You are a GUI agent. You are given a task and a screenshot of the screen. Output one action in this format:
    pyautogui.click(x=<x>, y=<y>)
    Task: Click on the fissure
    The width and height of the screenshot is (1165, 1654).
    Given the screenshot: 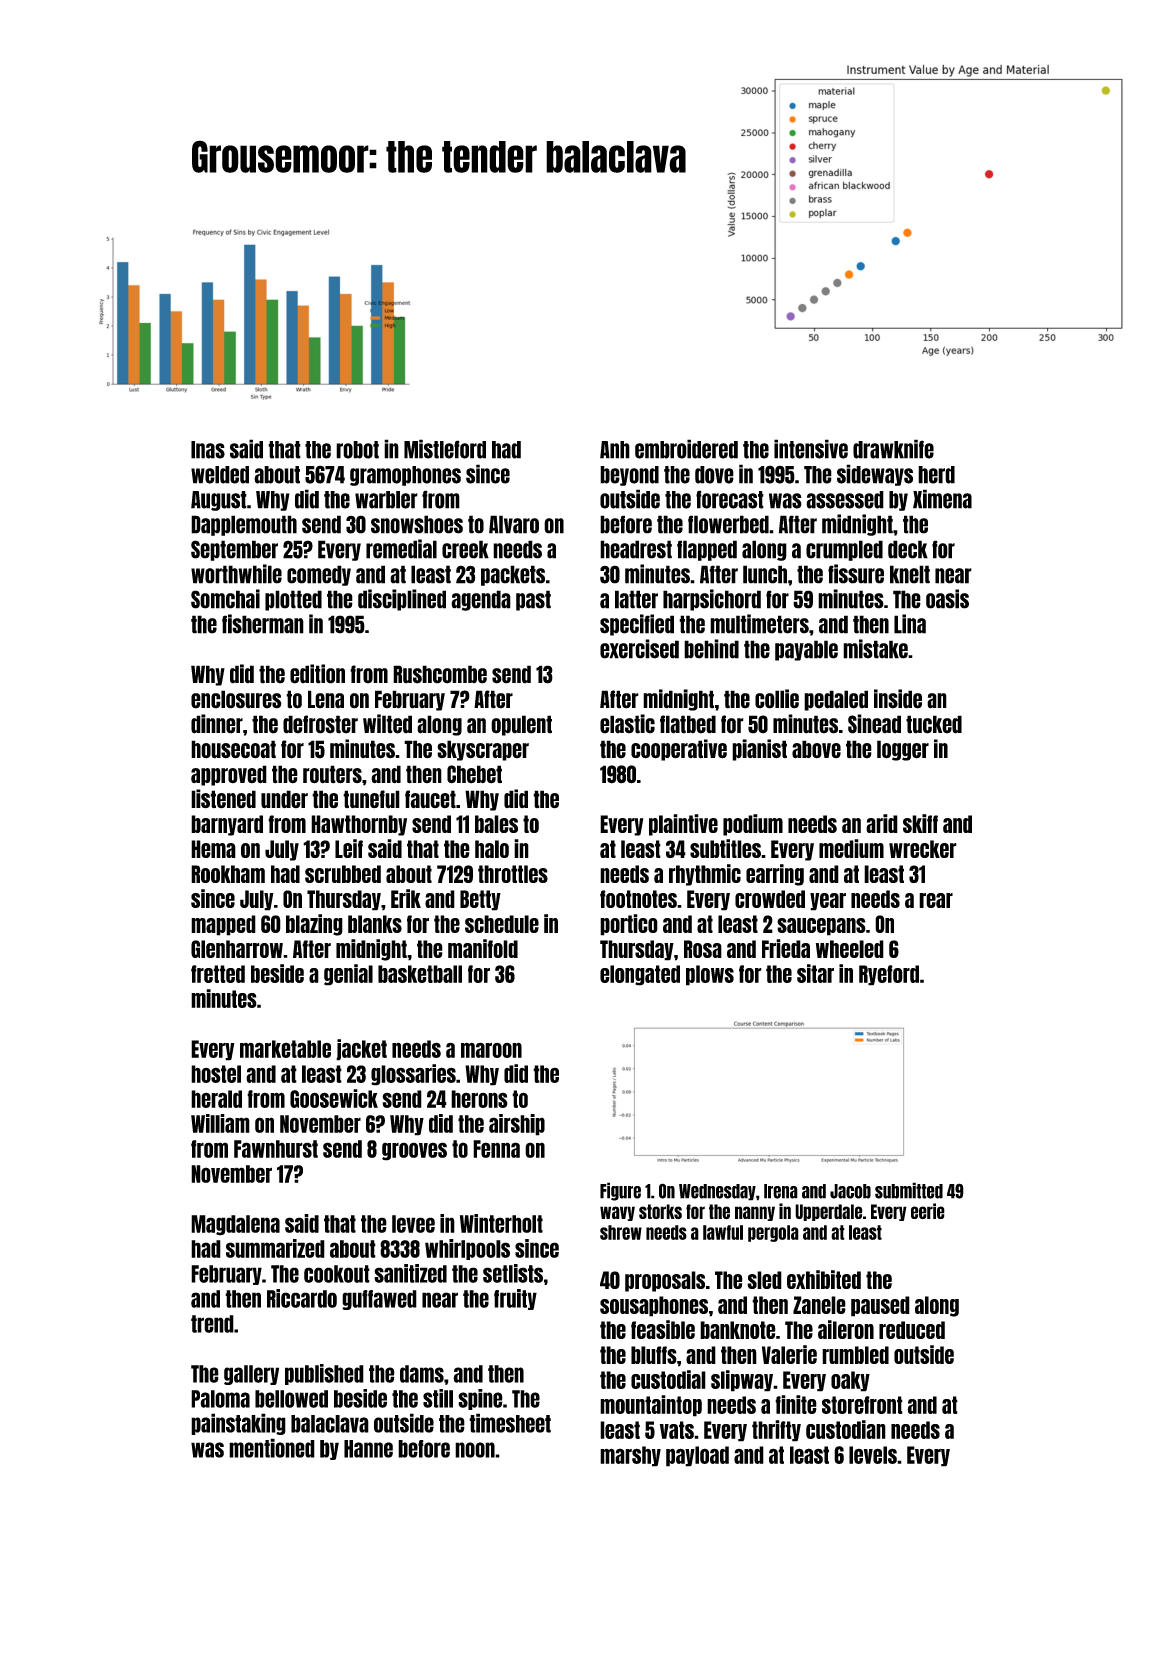 What is the action you would take?
    pyautogui.click(x=856, y=574)
